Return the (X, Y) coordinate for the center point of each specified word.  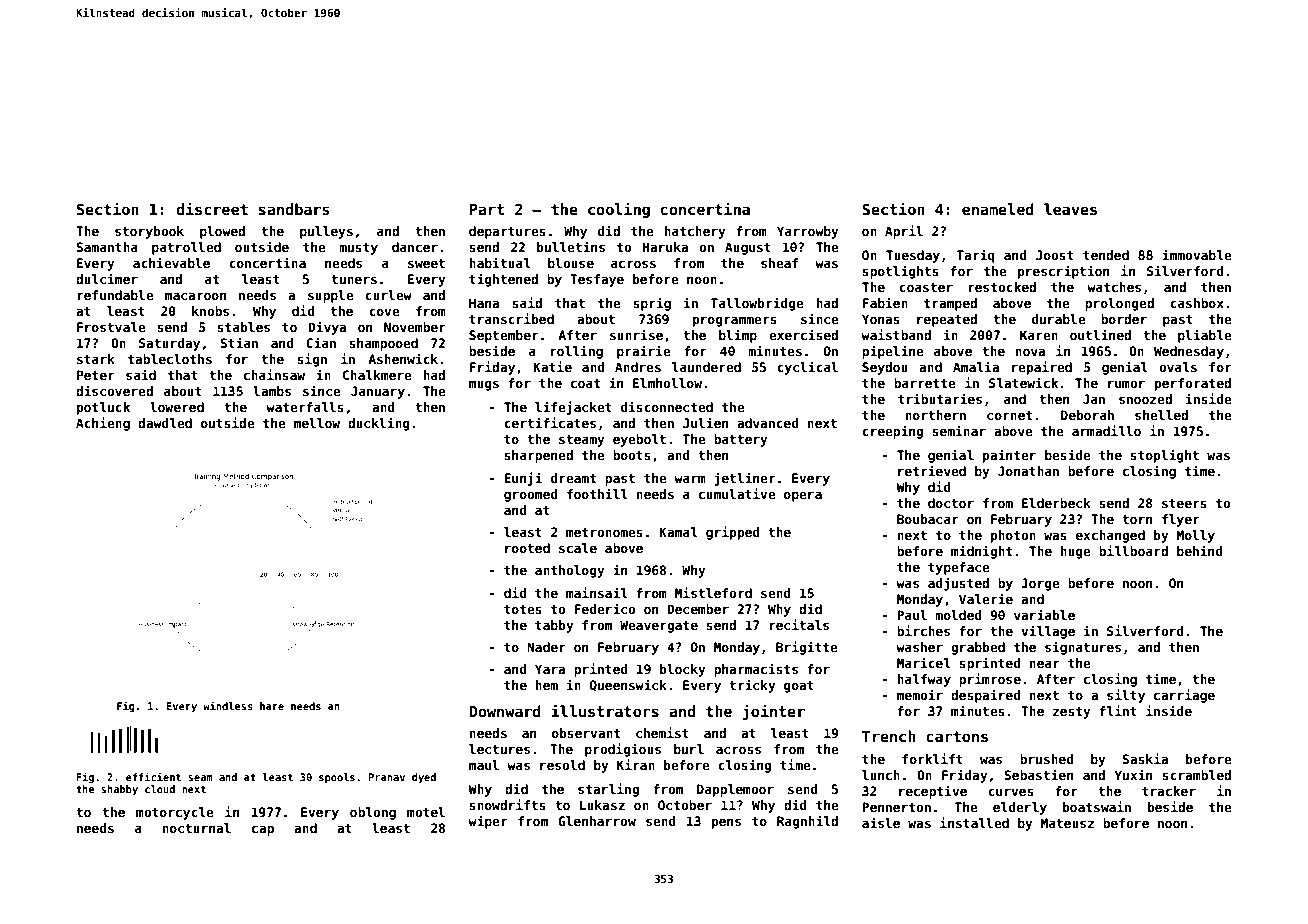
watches (1114, 287)
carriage (1184, 696)
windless (228, 705)
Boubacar (928, 519)
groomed (531, 495)
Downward (505, 711)
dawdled (165, 423)
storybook (149, 232)
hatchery (695, 232)
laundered (706, 367)
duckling (379, 424)
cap (263, 830)
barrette (925, 383)
